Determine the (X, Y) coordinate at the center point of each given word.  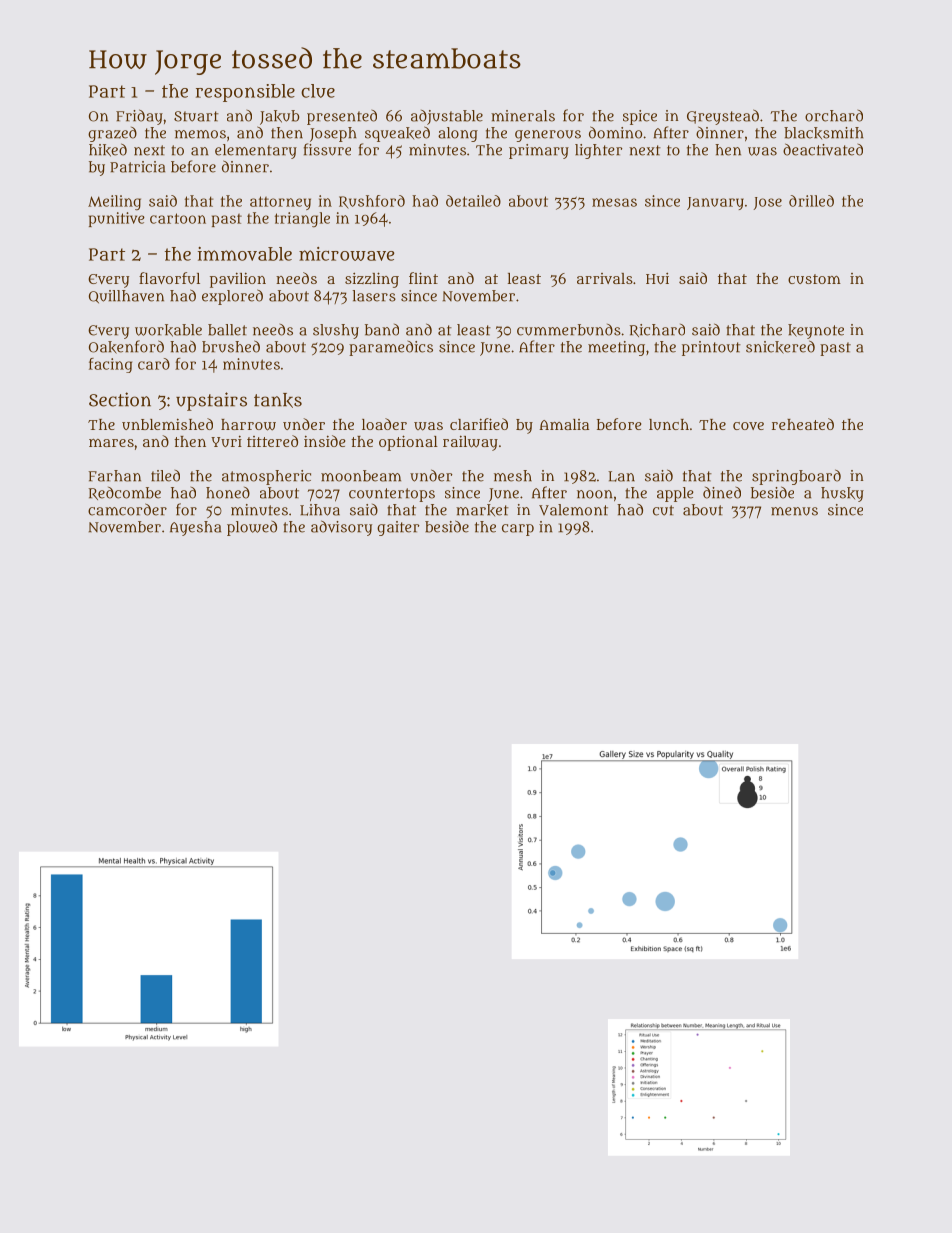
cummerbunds (569, 330)
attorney (280, 203)
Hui (657, 278)
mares (111, 443)
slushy (336, 331)
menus (794, 511)
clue (318, 91)
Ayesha (195, 528)
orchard (834, 116)
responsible (245, 93)
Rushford (372, 202)
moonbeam (361, 476)
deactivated (823, 149)
